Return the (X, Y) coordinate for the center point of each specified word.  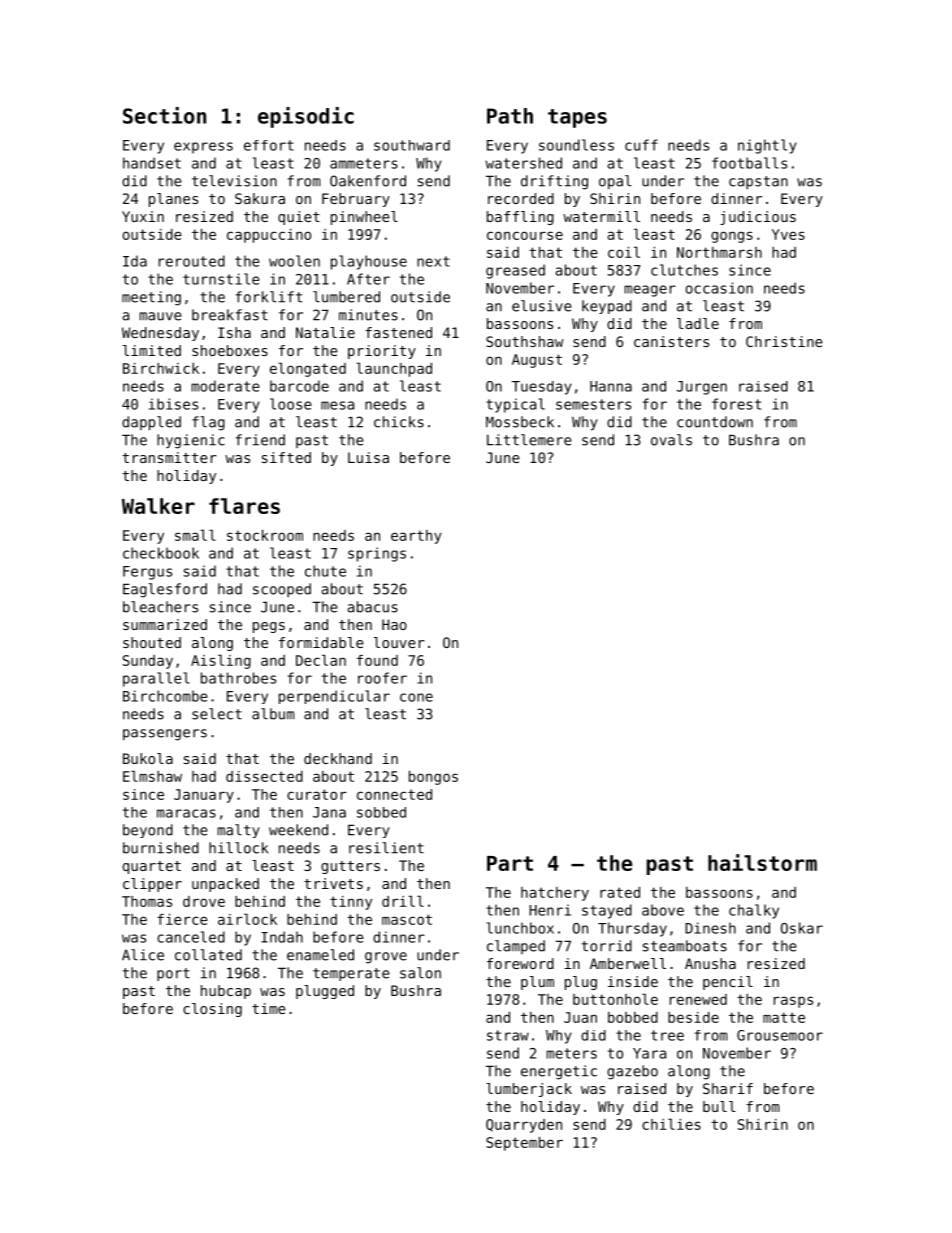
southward (412, 145)
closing (212, 1010)
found (377, 660)
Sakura (260, 198)
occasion (719, 288)
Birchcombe (165, 696)
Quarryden (524, 1126)
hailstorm (762, 862)
